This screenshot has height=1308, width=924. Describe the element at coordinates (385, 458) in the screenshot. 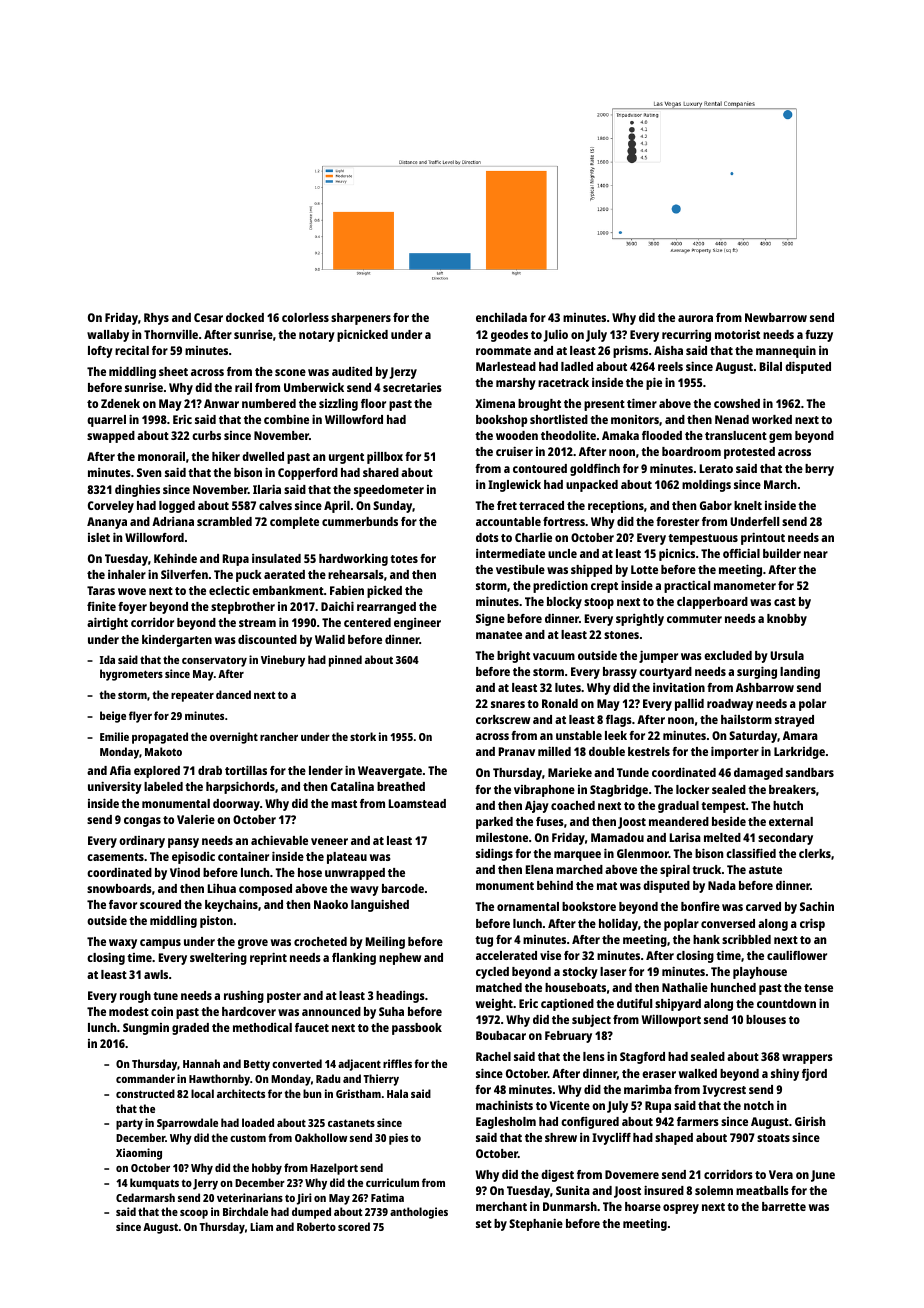

I see `pillbox` at that location.
